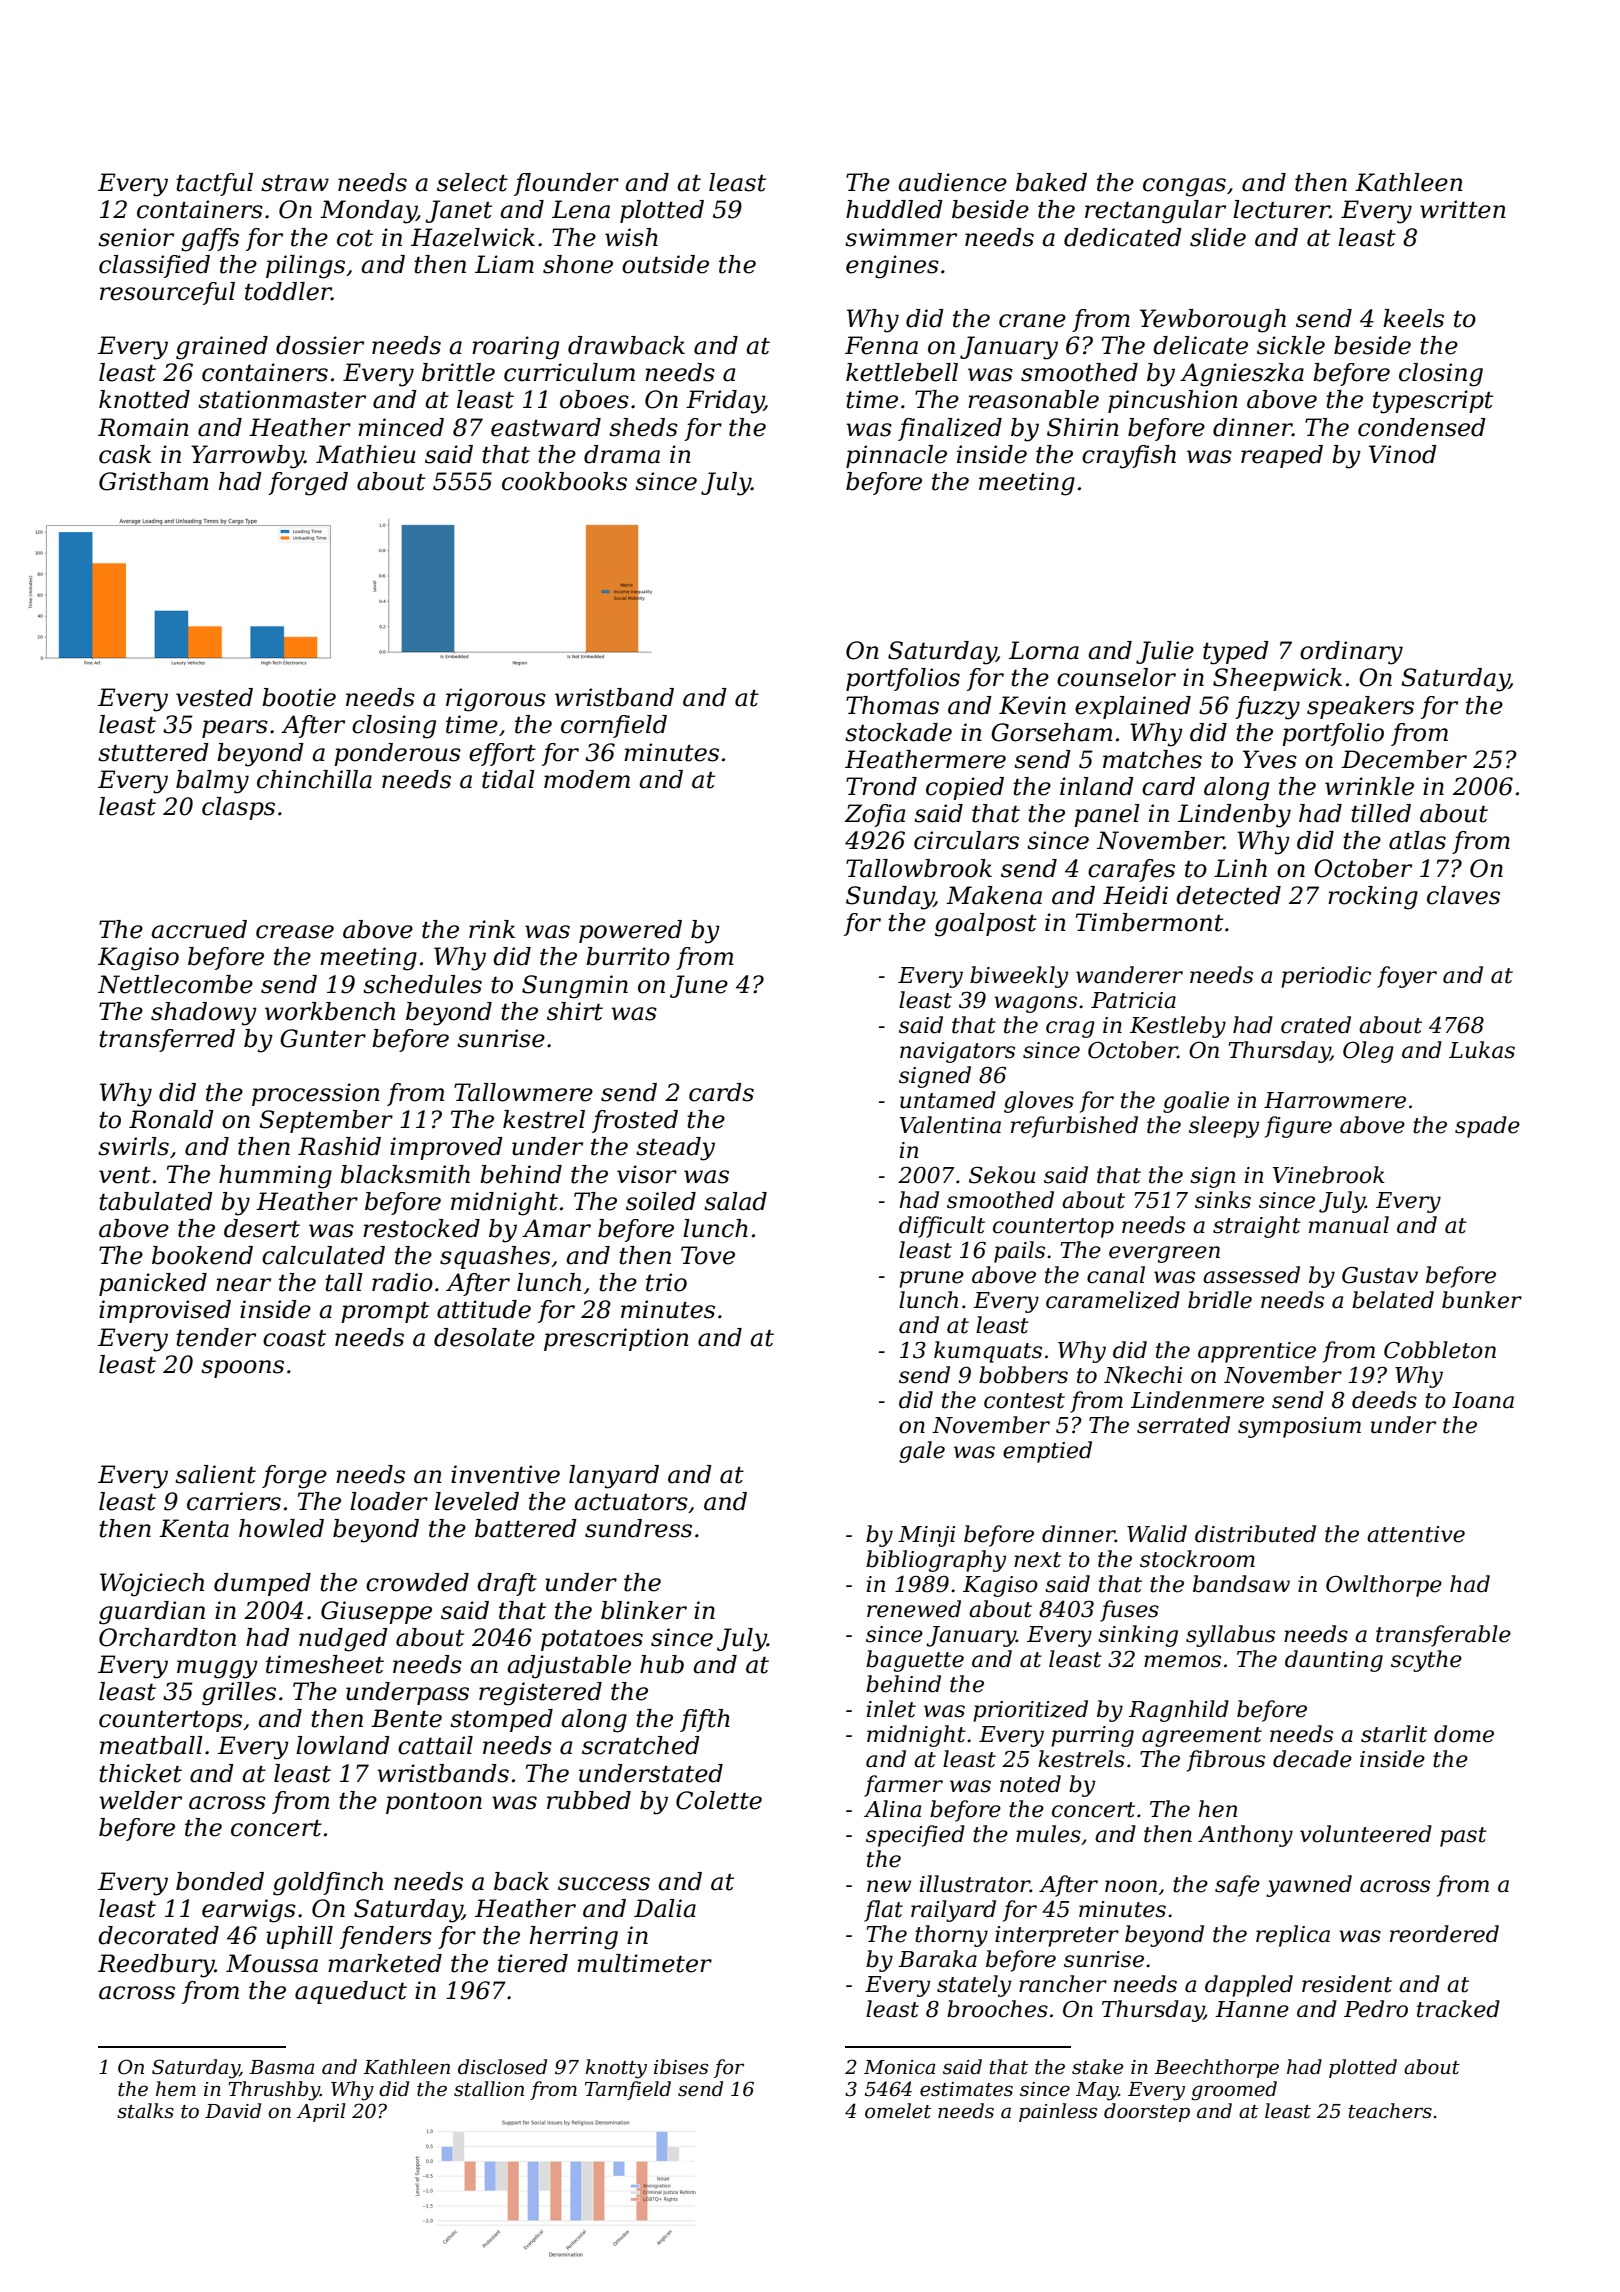 This image has height=2292, width=1620. What do you see at coordinates (233, 2111) in the image?
I see `David` at bounding box center [233, 2111].
